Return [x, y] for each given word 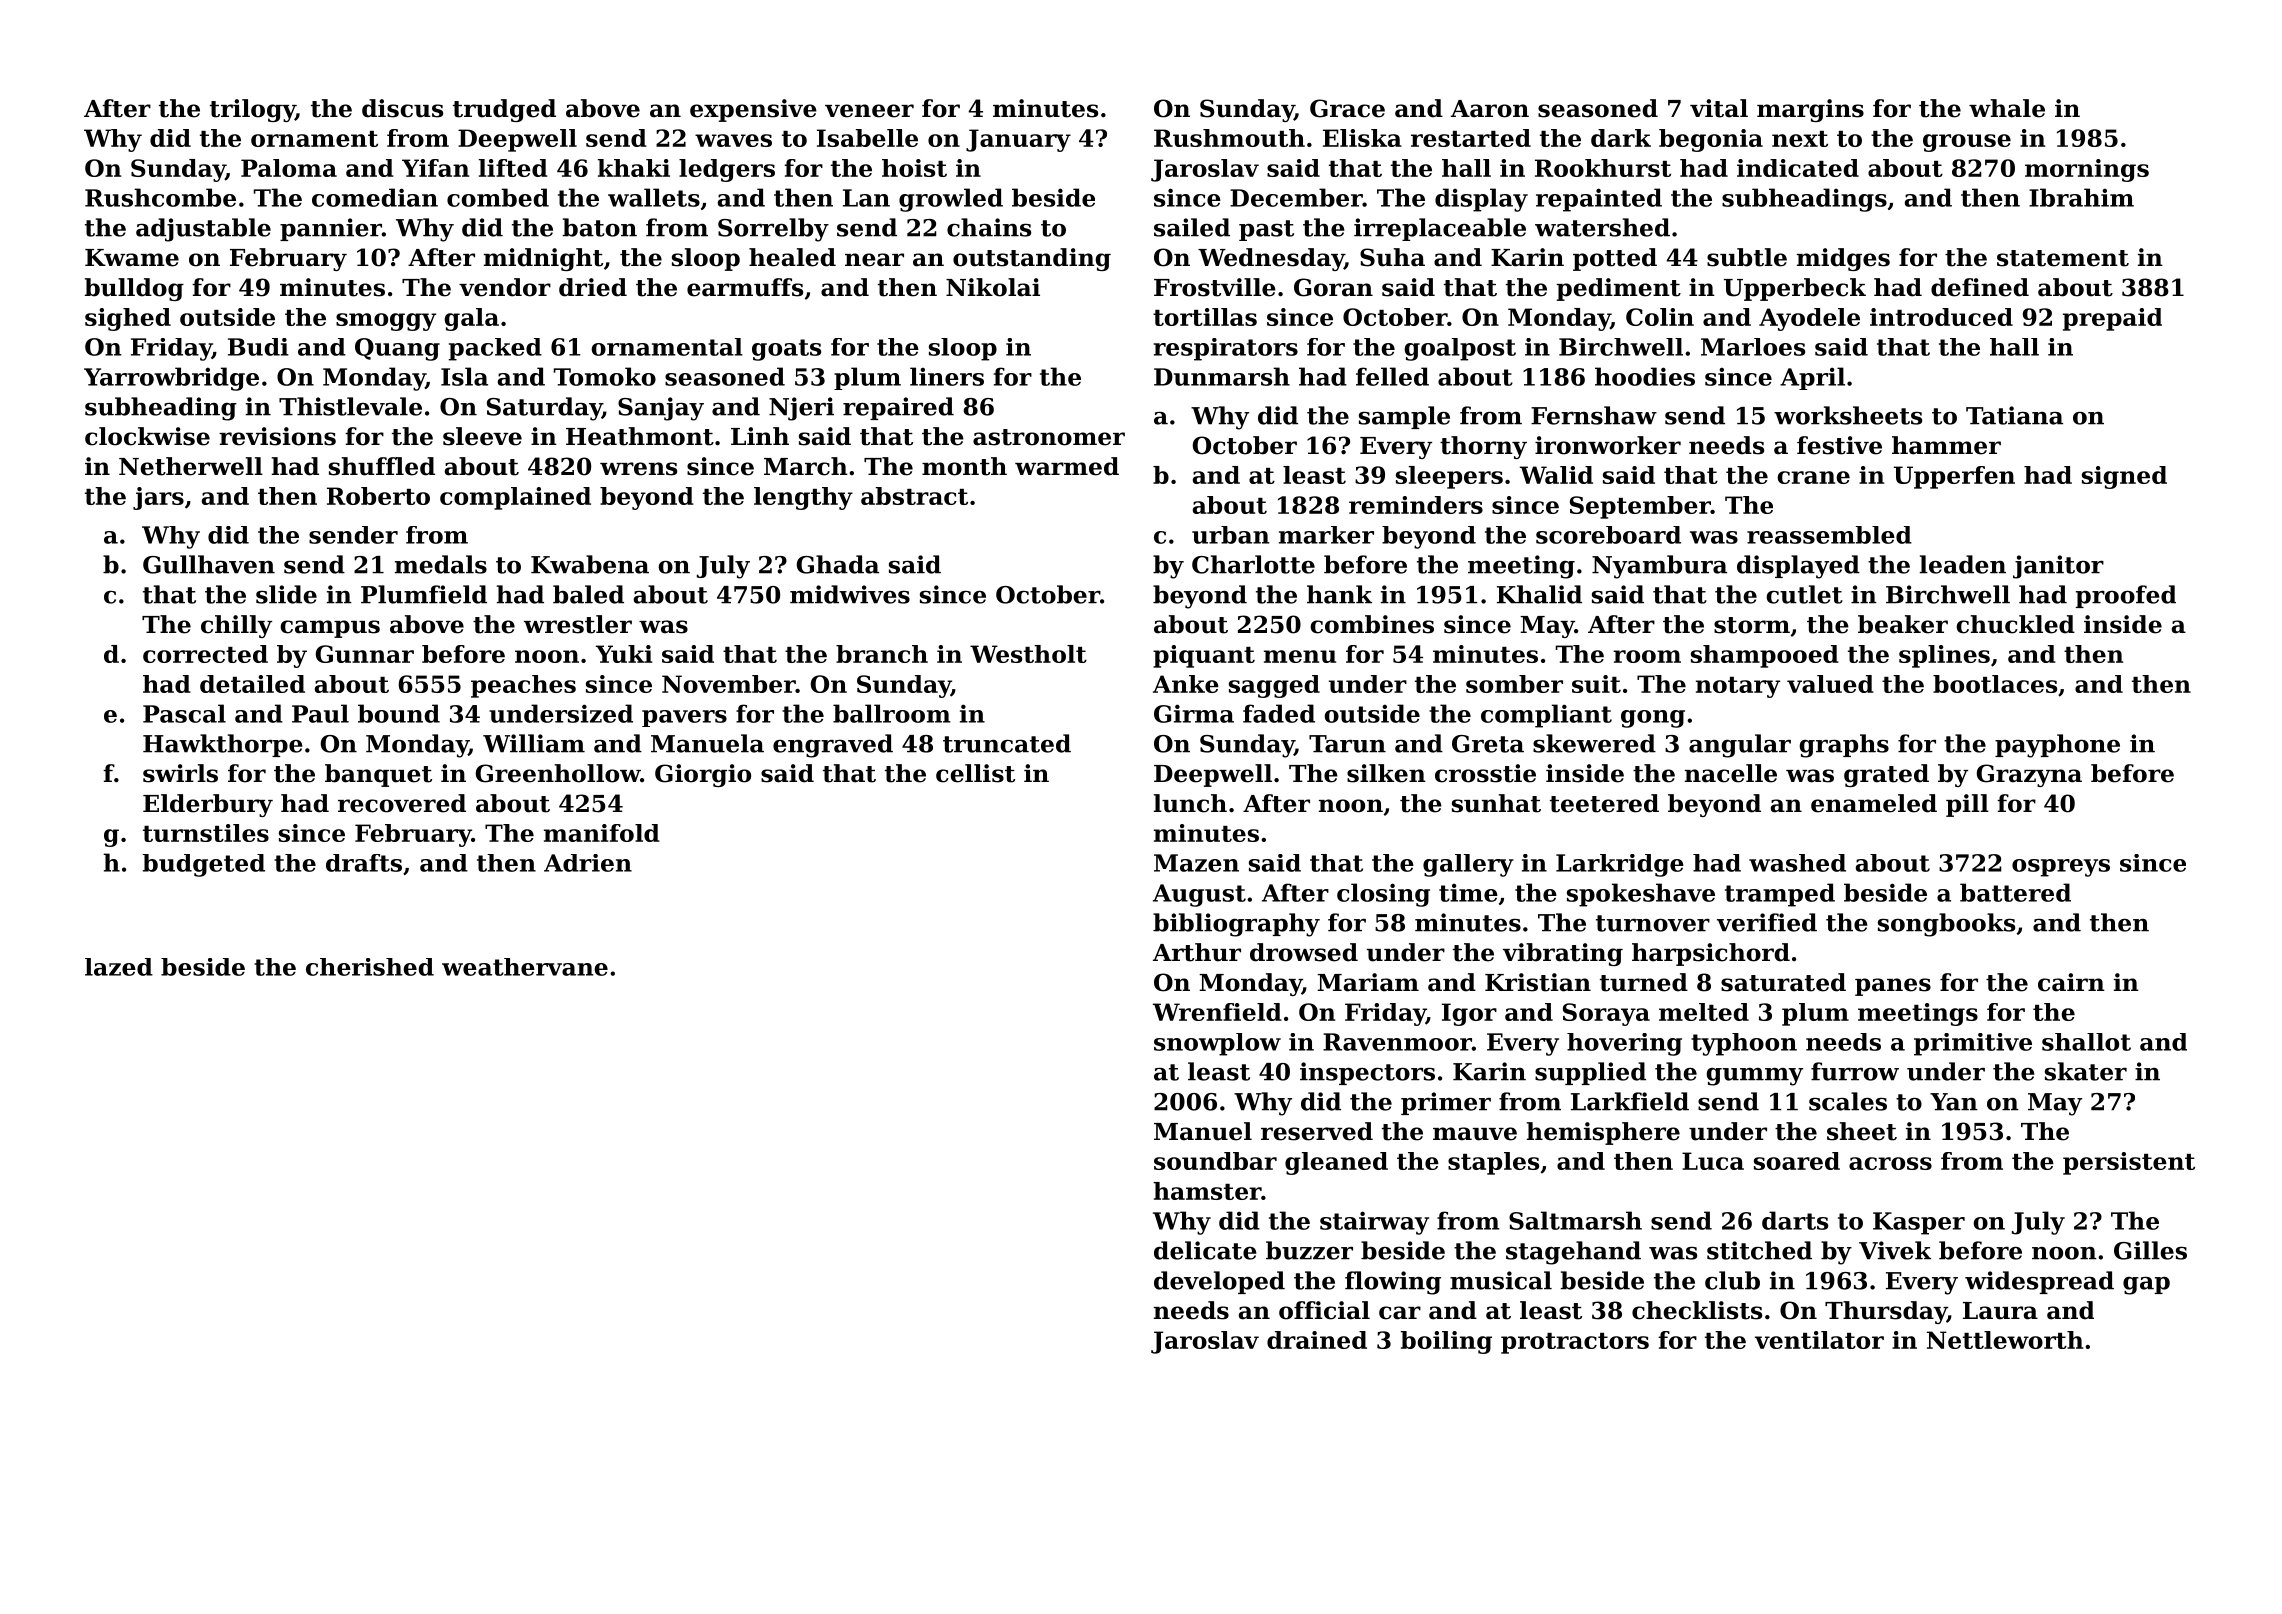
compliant [1546, 716]
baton [600, 227]
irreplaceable [1440, 229]
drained [1317, 1340]
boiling [1446, 1342]
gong [1653, 719]
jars [158, 498]
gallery [1468, 865]
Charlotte [1253, 564]
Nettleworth [2005, 1340]
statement [2063, 258]
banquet [378, 775]
